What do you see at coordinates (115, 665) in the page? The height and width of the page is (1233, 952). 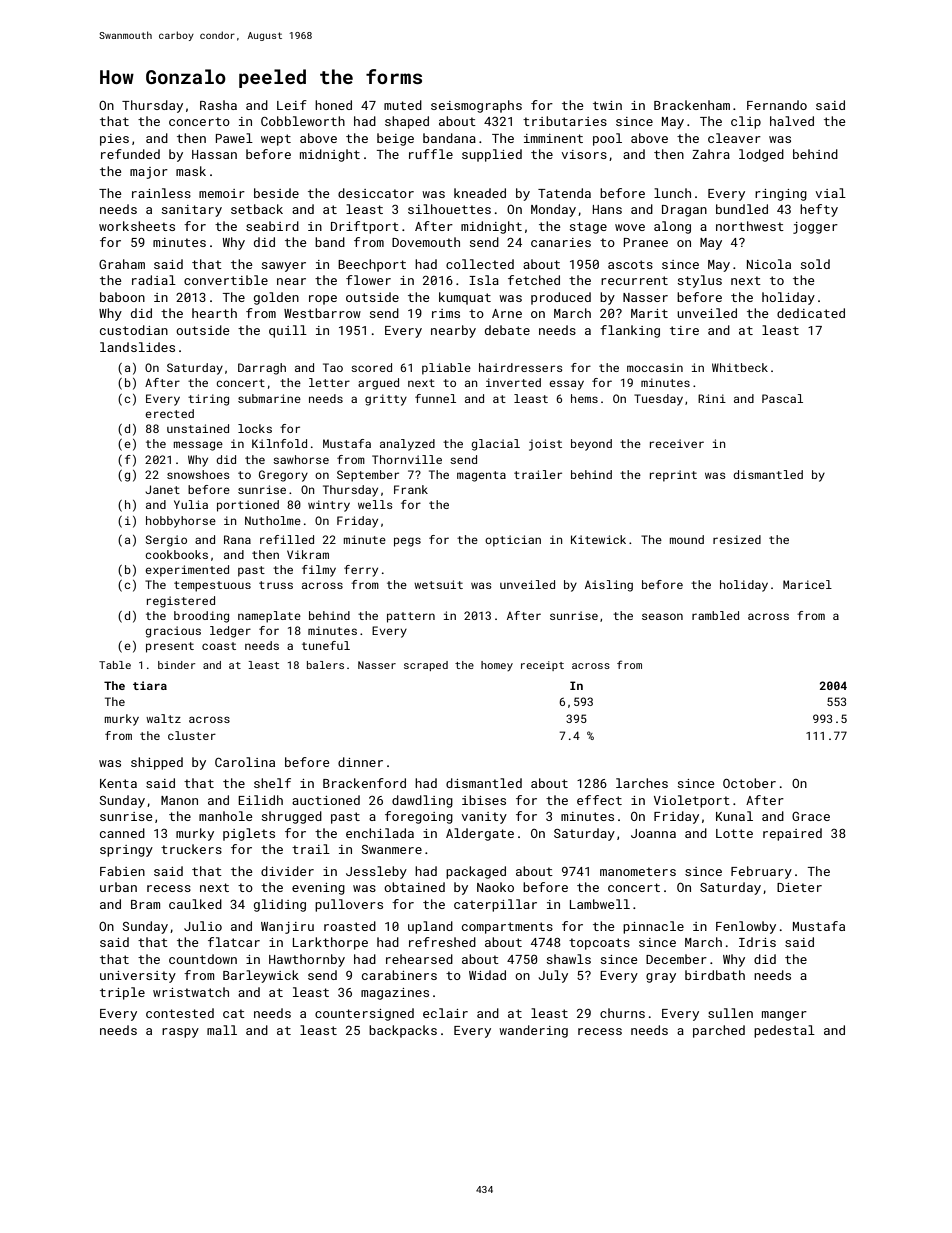 I see `Table` at bounding box center [115, 665].
